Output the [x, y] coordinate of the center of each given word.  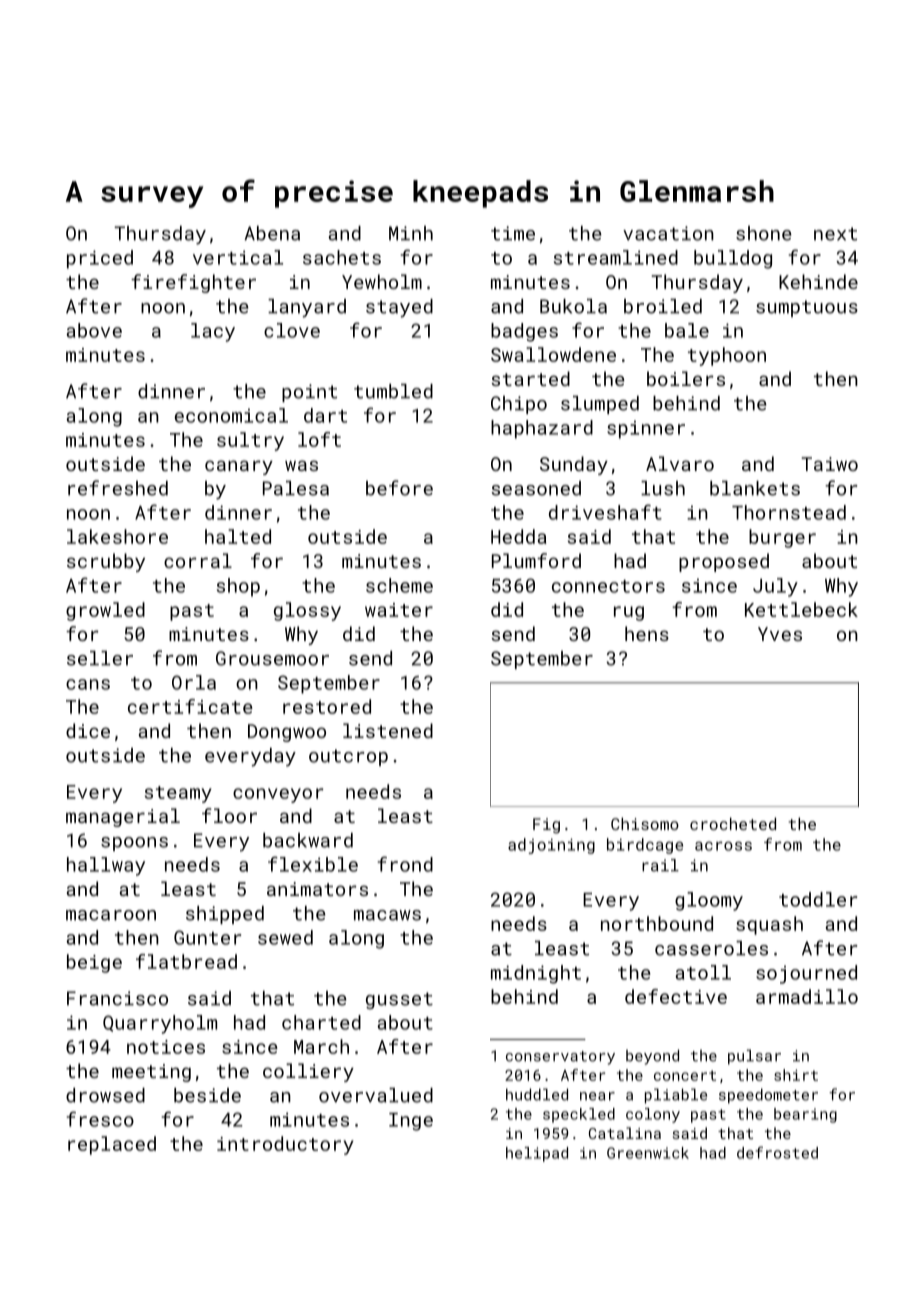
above [94, 330]
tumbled [393, 391]
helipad [537, 1154]
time [513, 233]
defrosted [777, 1152]
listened [388, 730]
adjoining [551, 846]
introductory [285, 1145]
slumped [600, 405]
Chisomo [645, 823]
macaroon [111, 915]
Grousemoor [272, 658]
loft [319, 439]
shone [764, 233]
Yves [780, 634]
